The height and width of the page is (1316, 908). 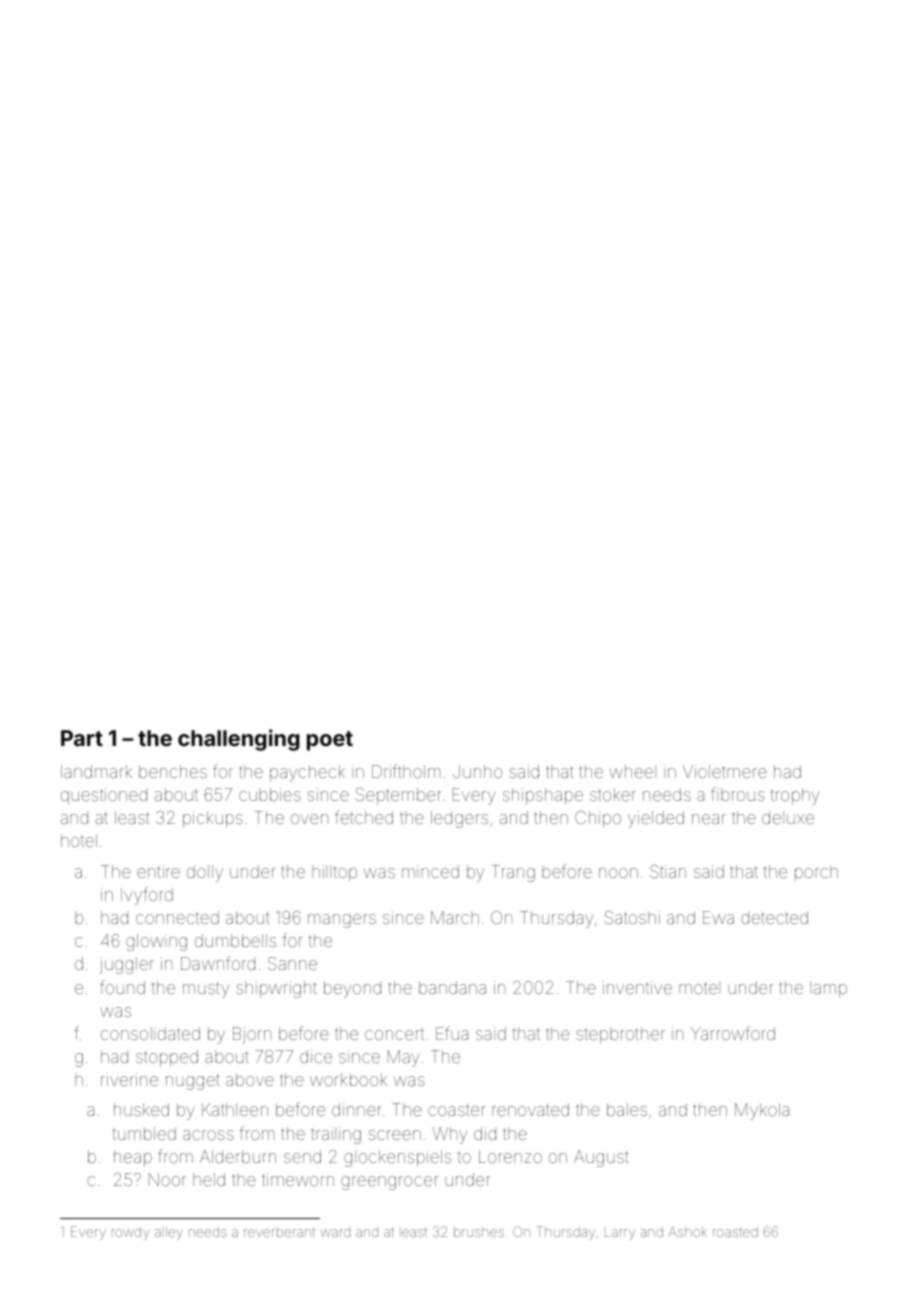 What do you see at coordinates (169, 1233) in the page?
I see `alley` at bounding box center [169, 1233].
